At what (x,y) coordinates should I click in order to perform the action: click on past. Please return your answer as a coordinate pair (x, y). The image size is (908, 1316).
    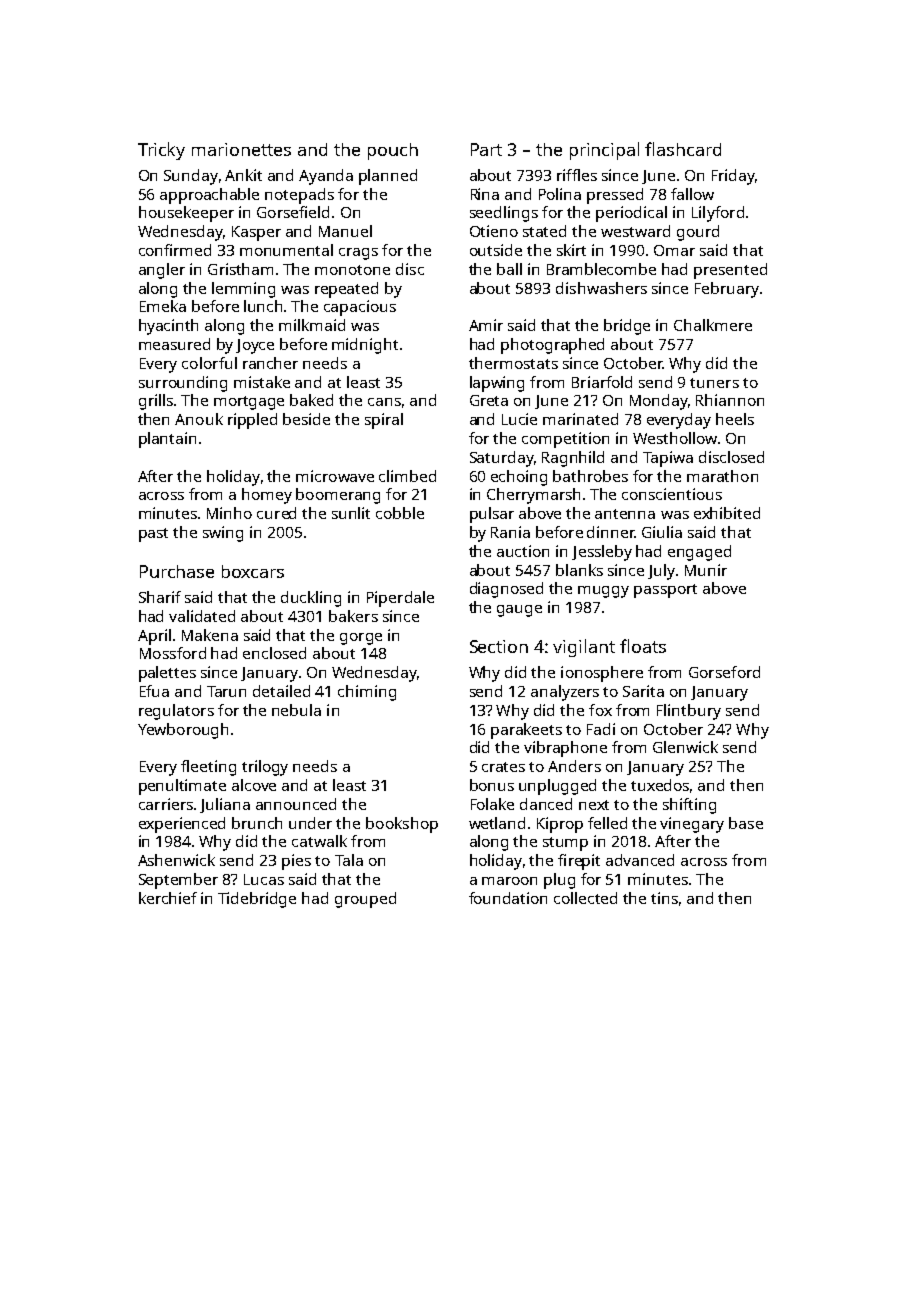
    Looking at the image, I should click on (153, 535).
